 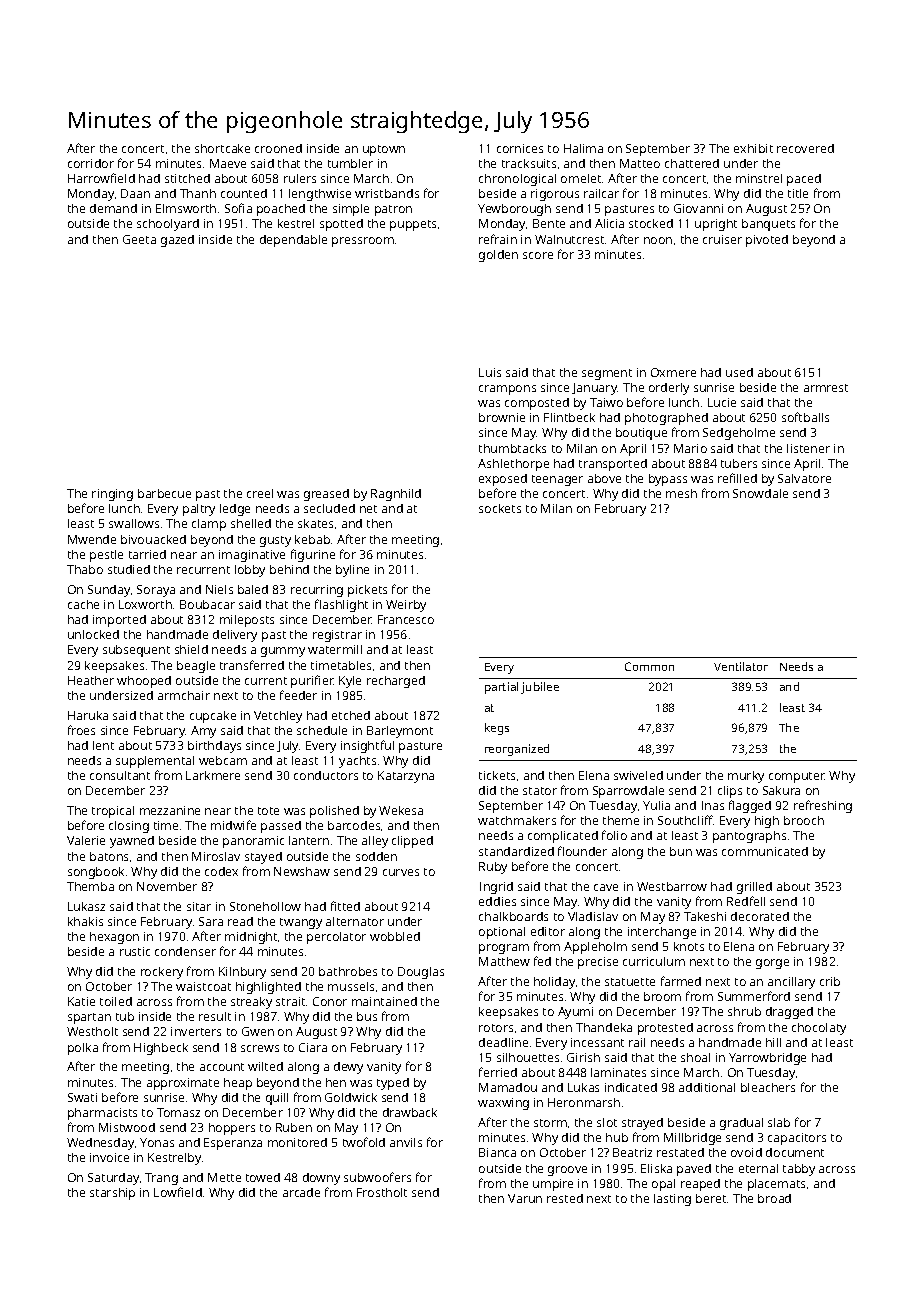 What do you see at coordinates (382, 1192) in the screenshot?
I see `Frostholt` at bounding box center [382, 1192].
